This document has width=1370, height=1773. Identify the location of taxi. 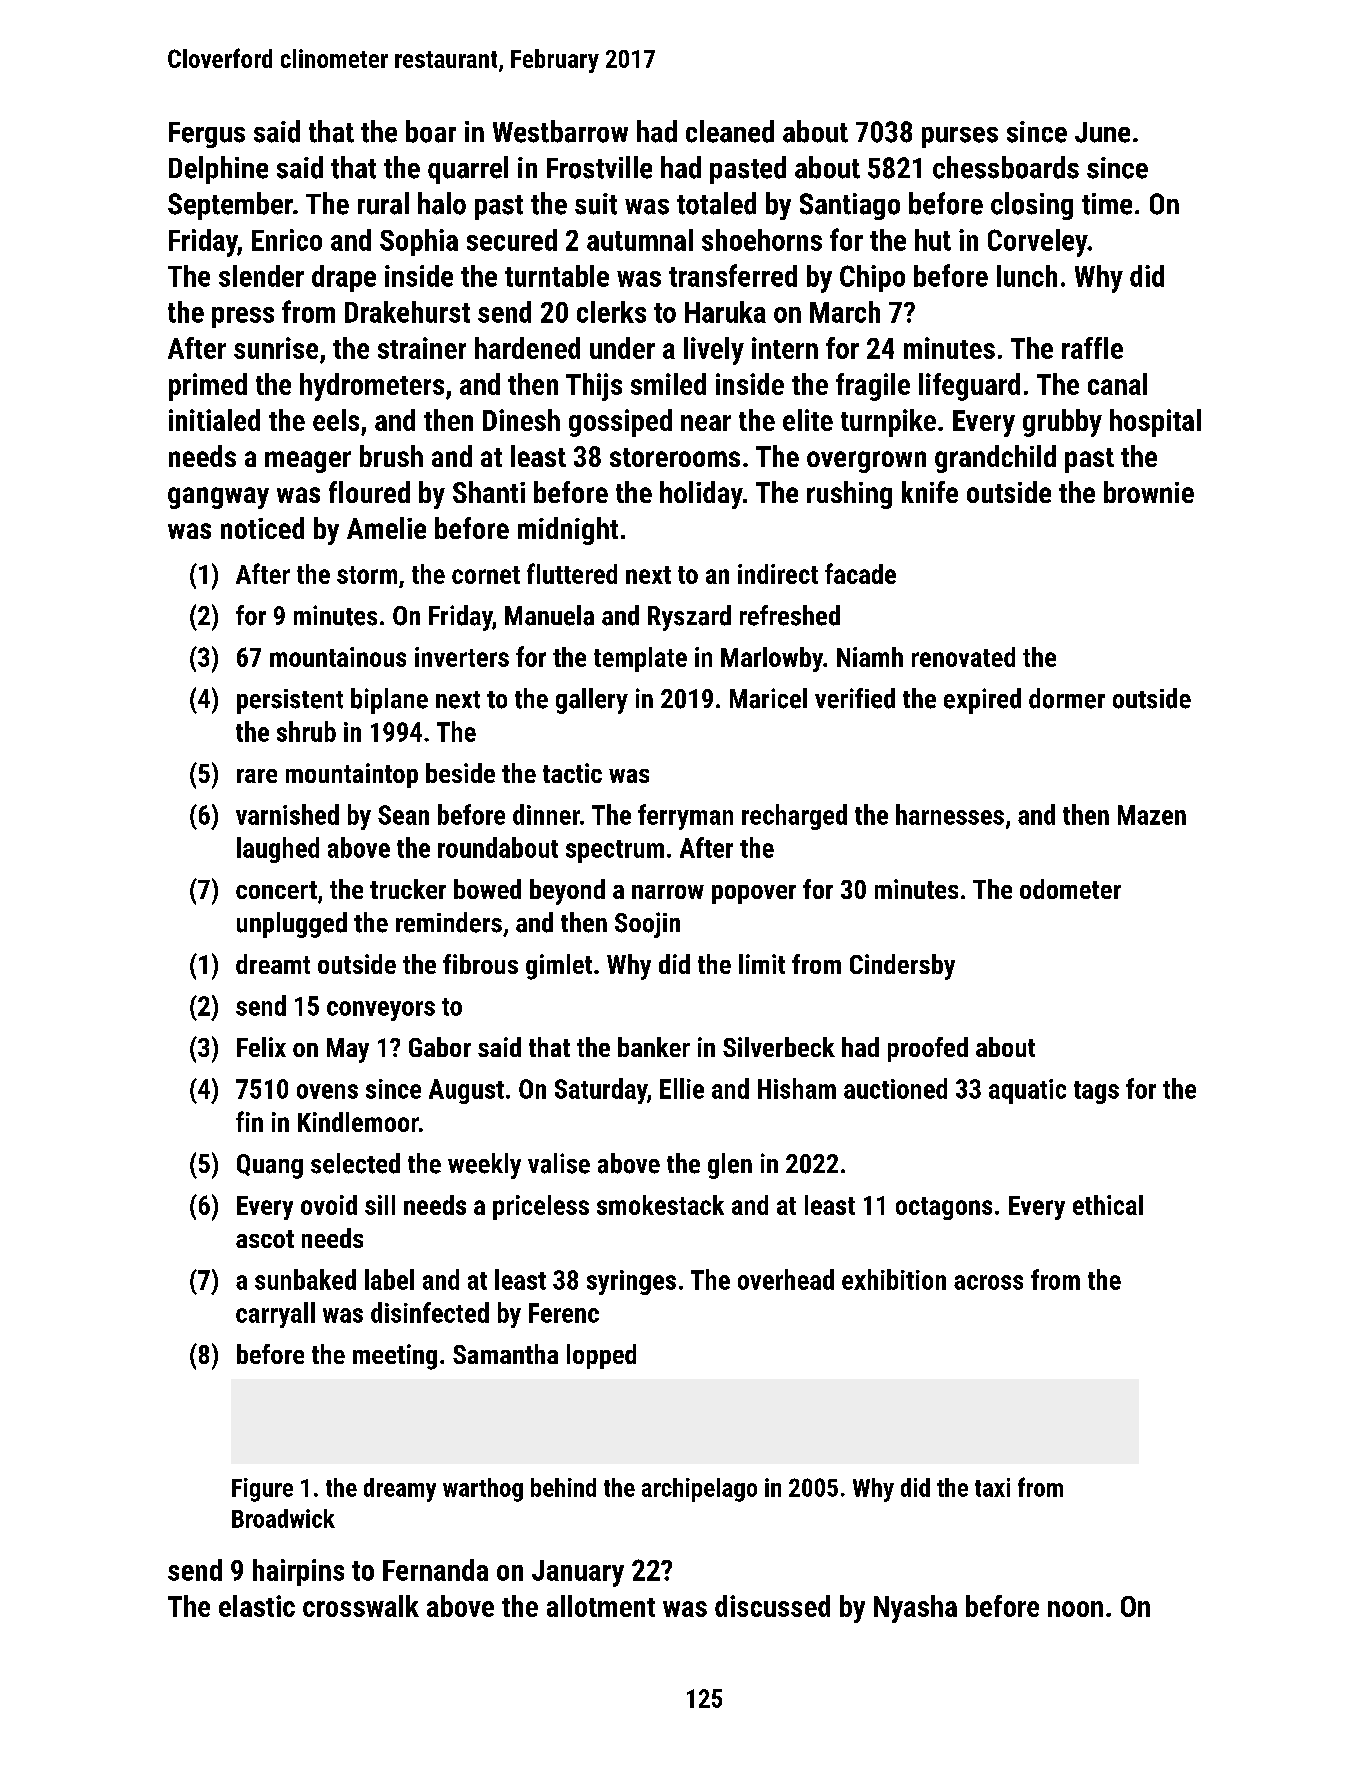
(992, 1487).
